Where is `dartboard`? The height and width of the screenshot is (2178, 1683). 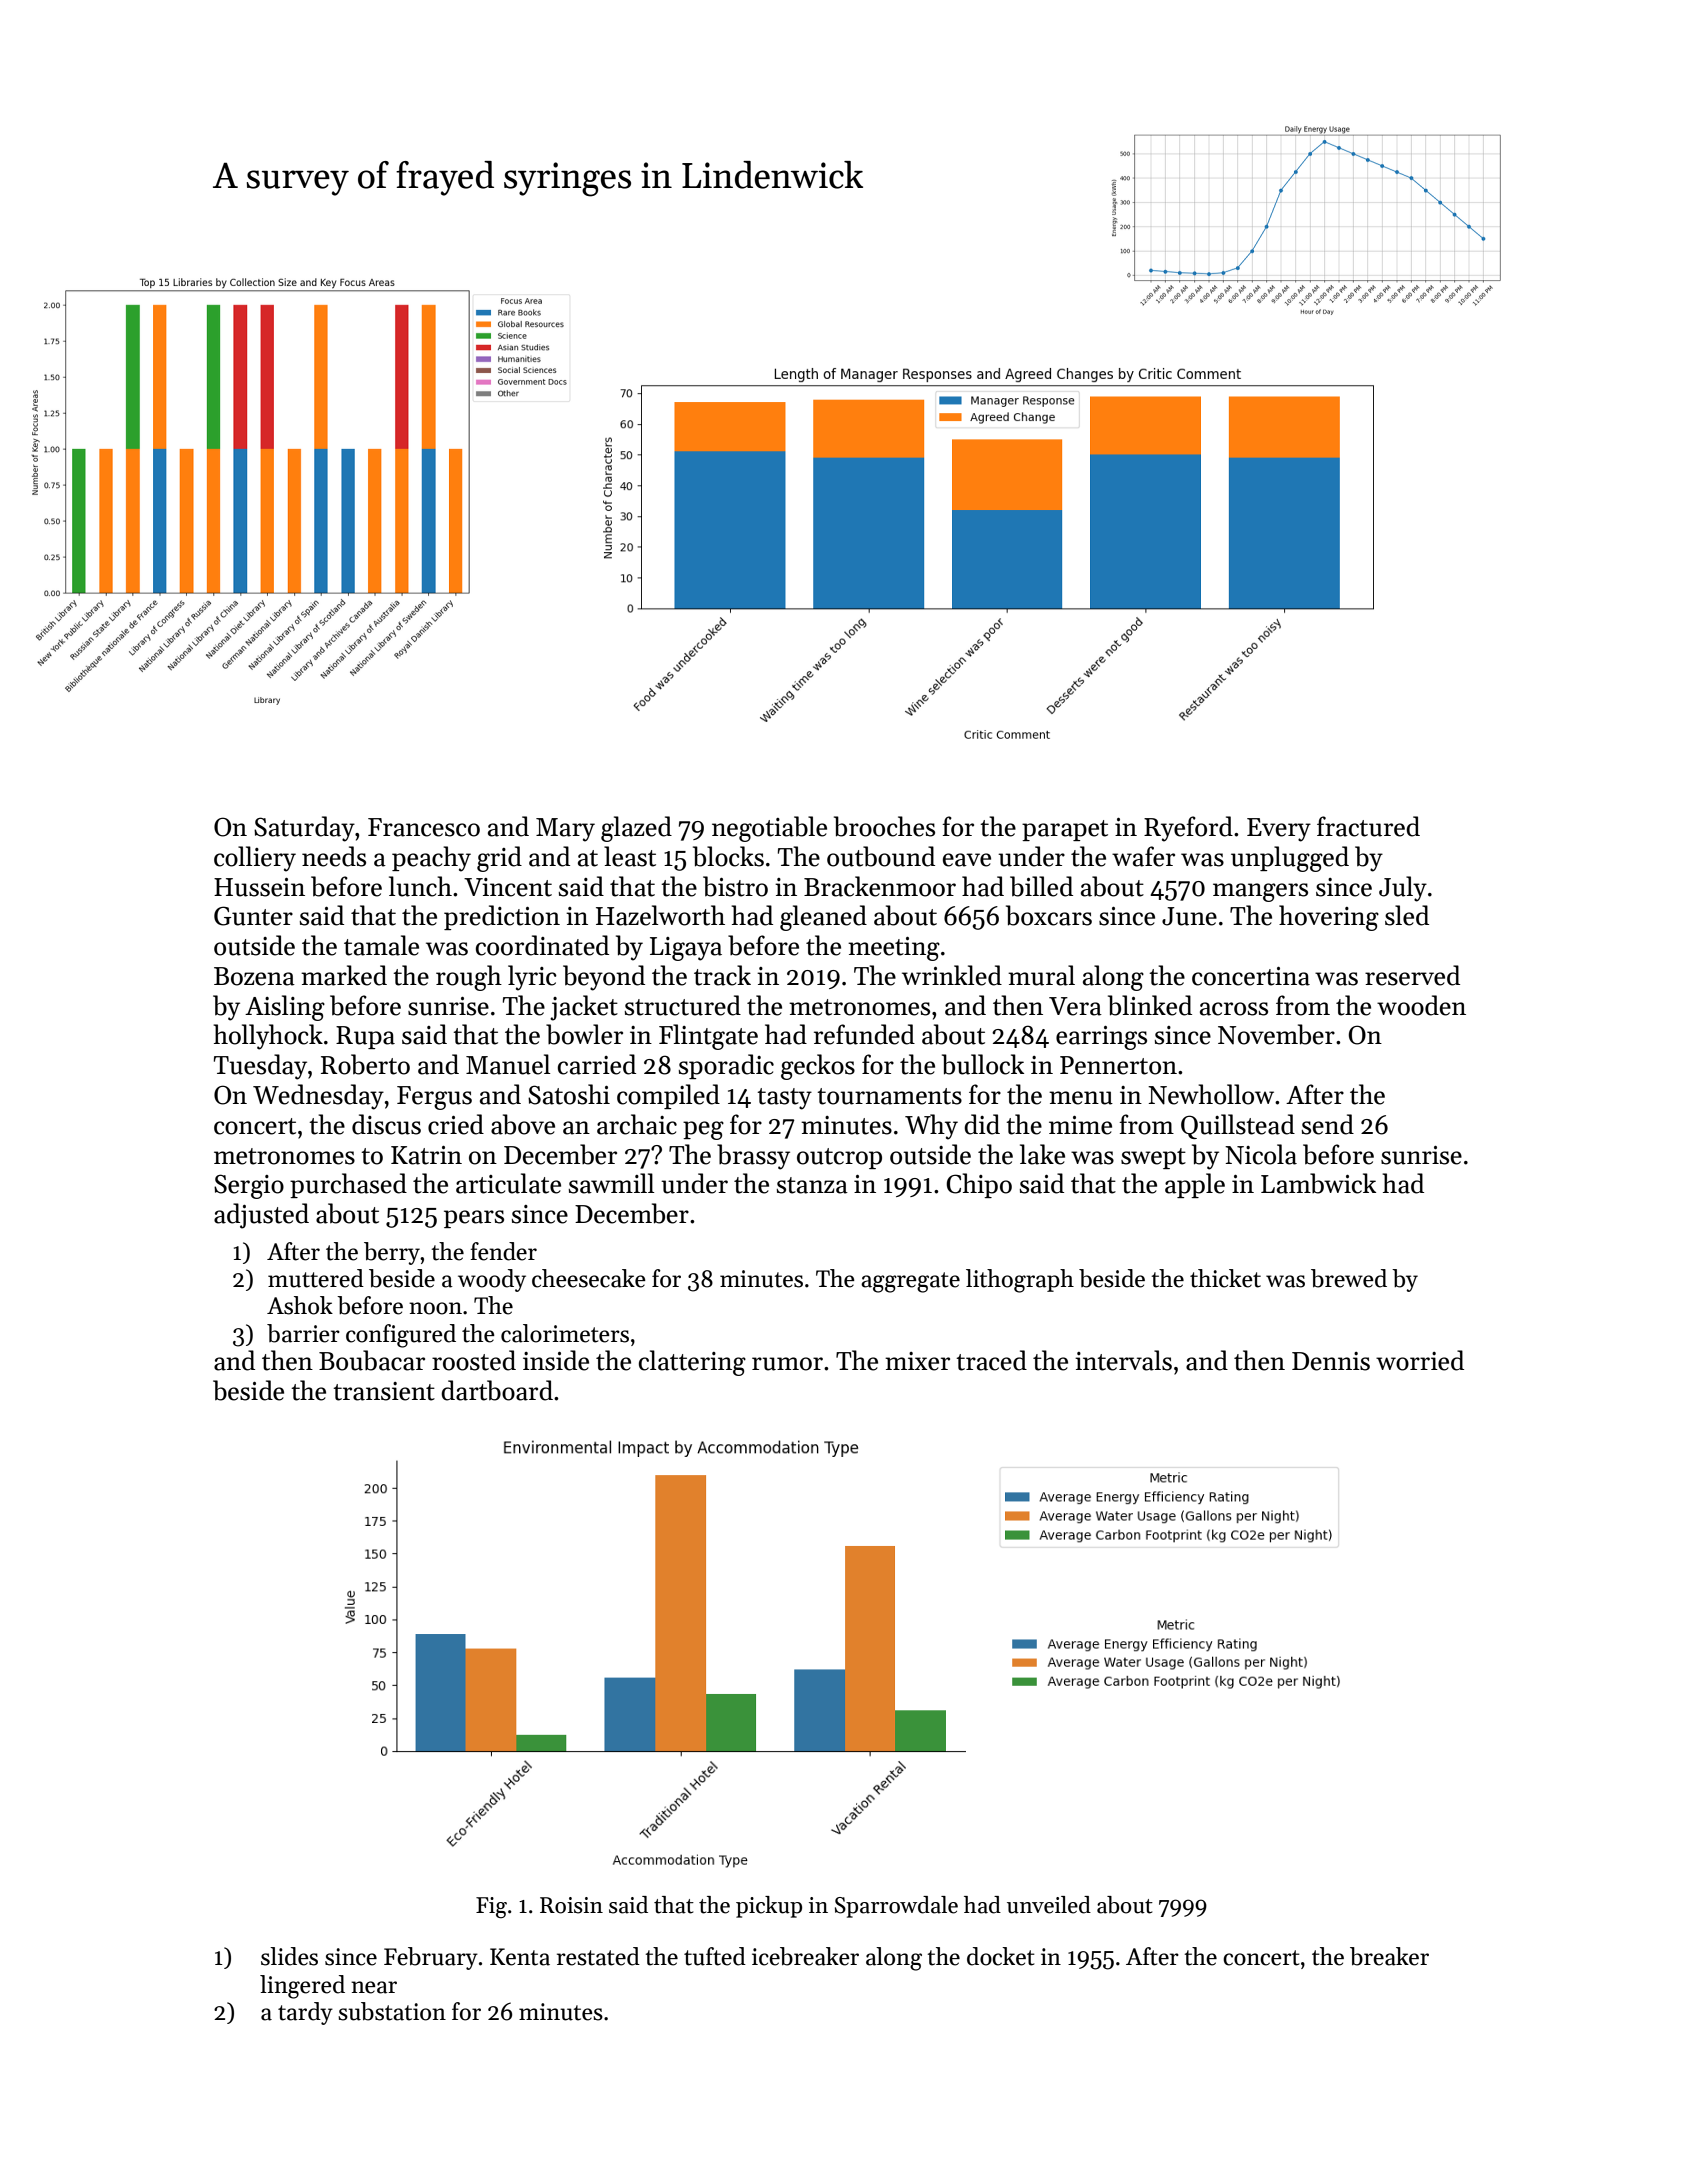 dartboard is located at coordinates (497, 1390).
